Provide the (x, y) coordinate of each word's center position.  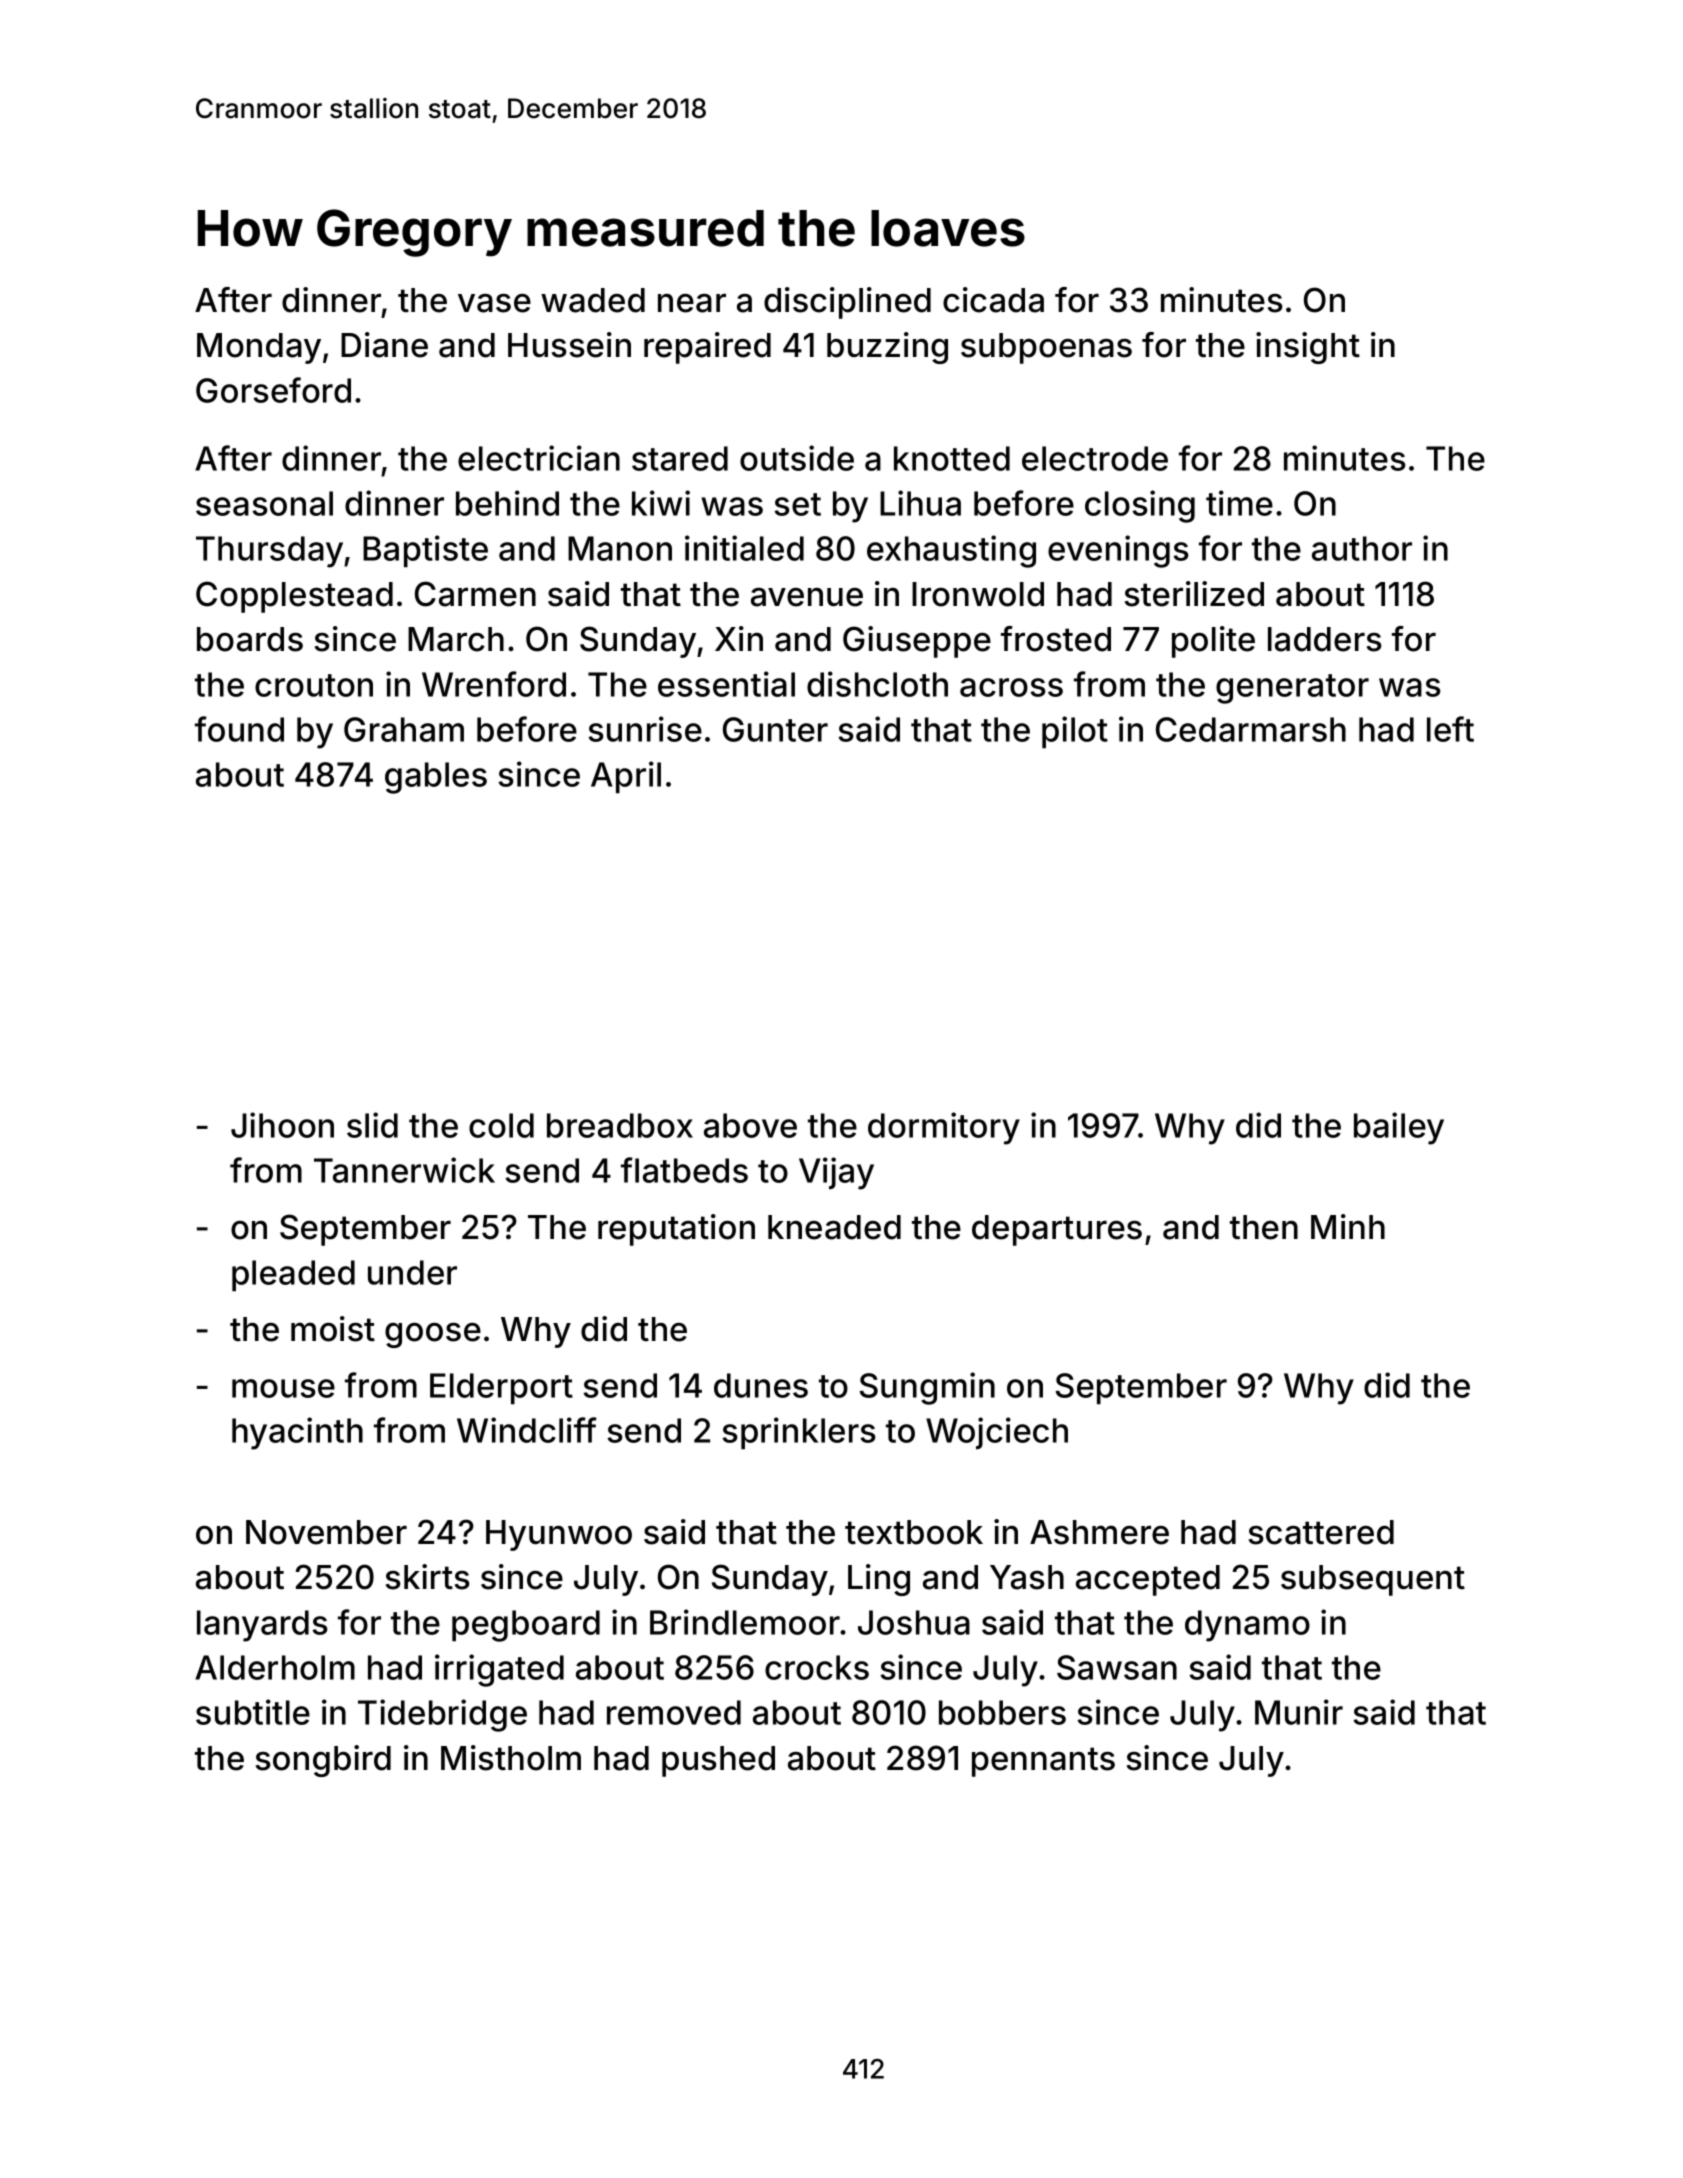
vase (494, 303)
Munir (1299, 1712)
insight (1308, 348)
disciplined (847, 303)
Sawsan (1117, 1667)
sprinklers (799, 1433)
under (412, 1272)
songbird (323, 1761)
